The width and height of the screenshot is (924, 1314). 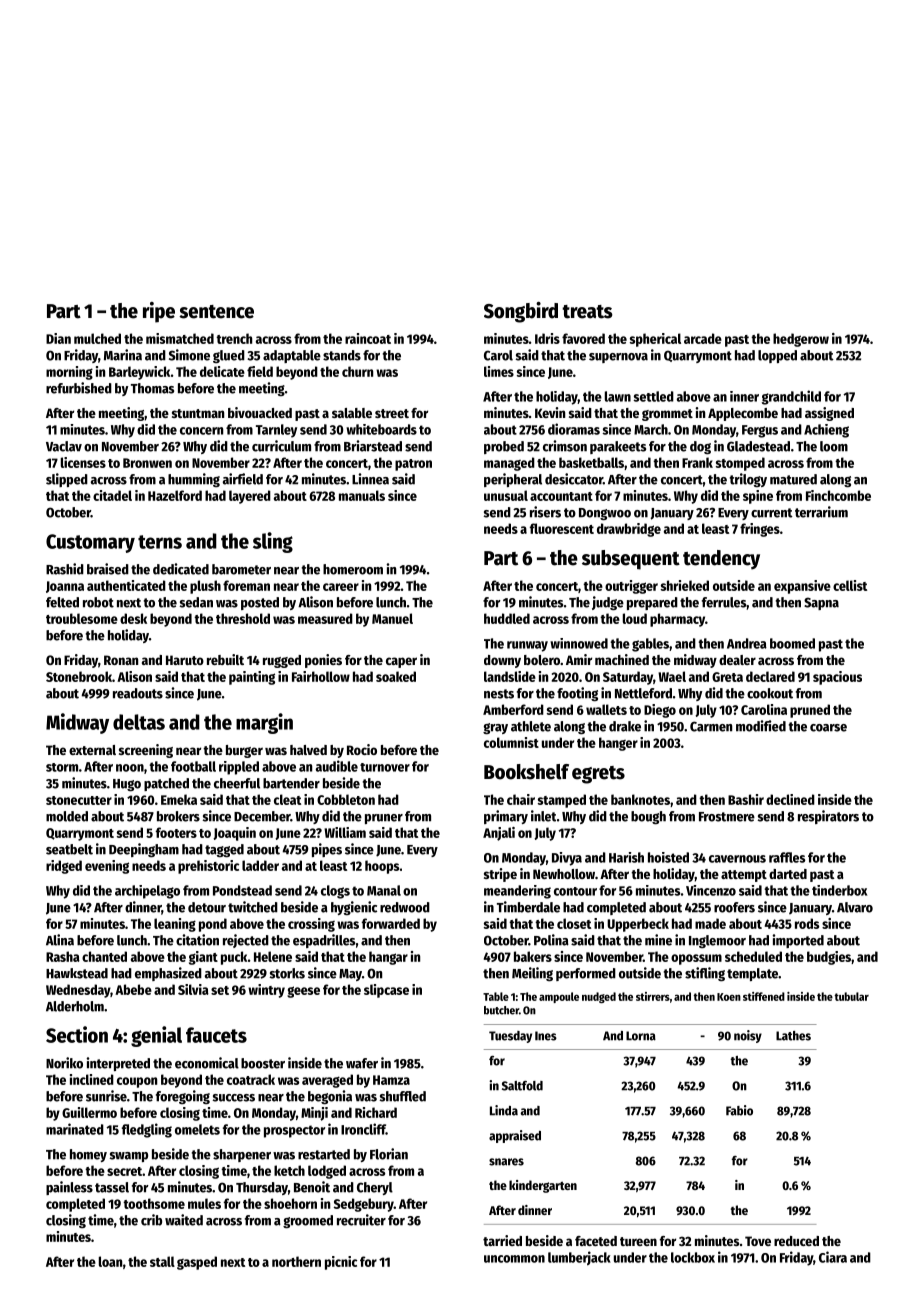 I want to click on cellist, so click(x=850, y=585).
